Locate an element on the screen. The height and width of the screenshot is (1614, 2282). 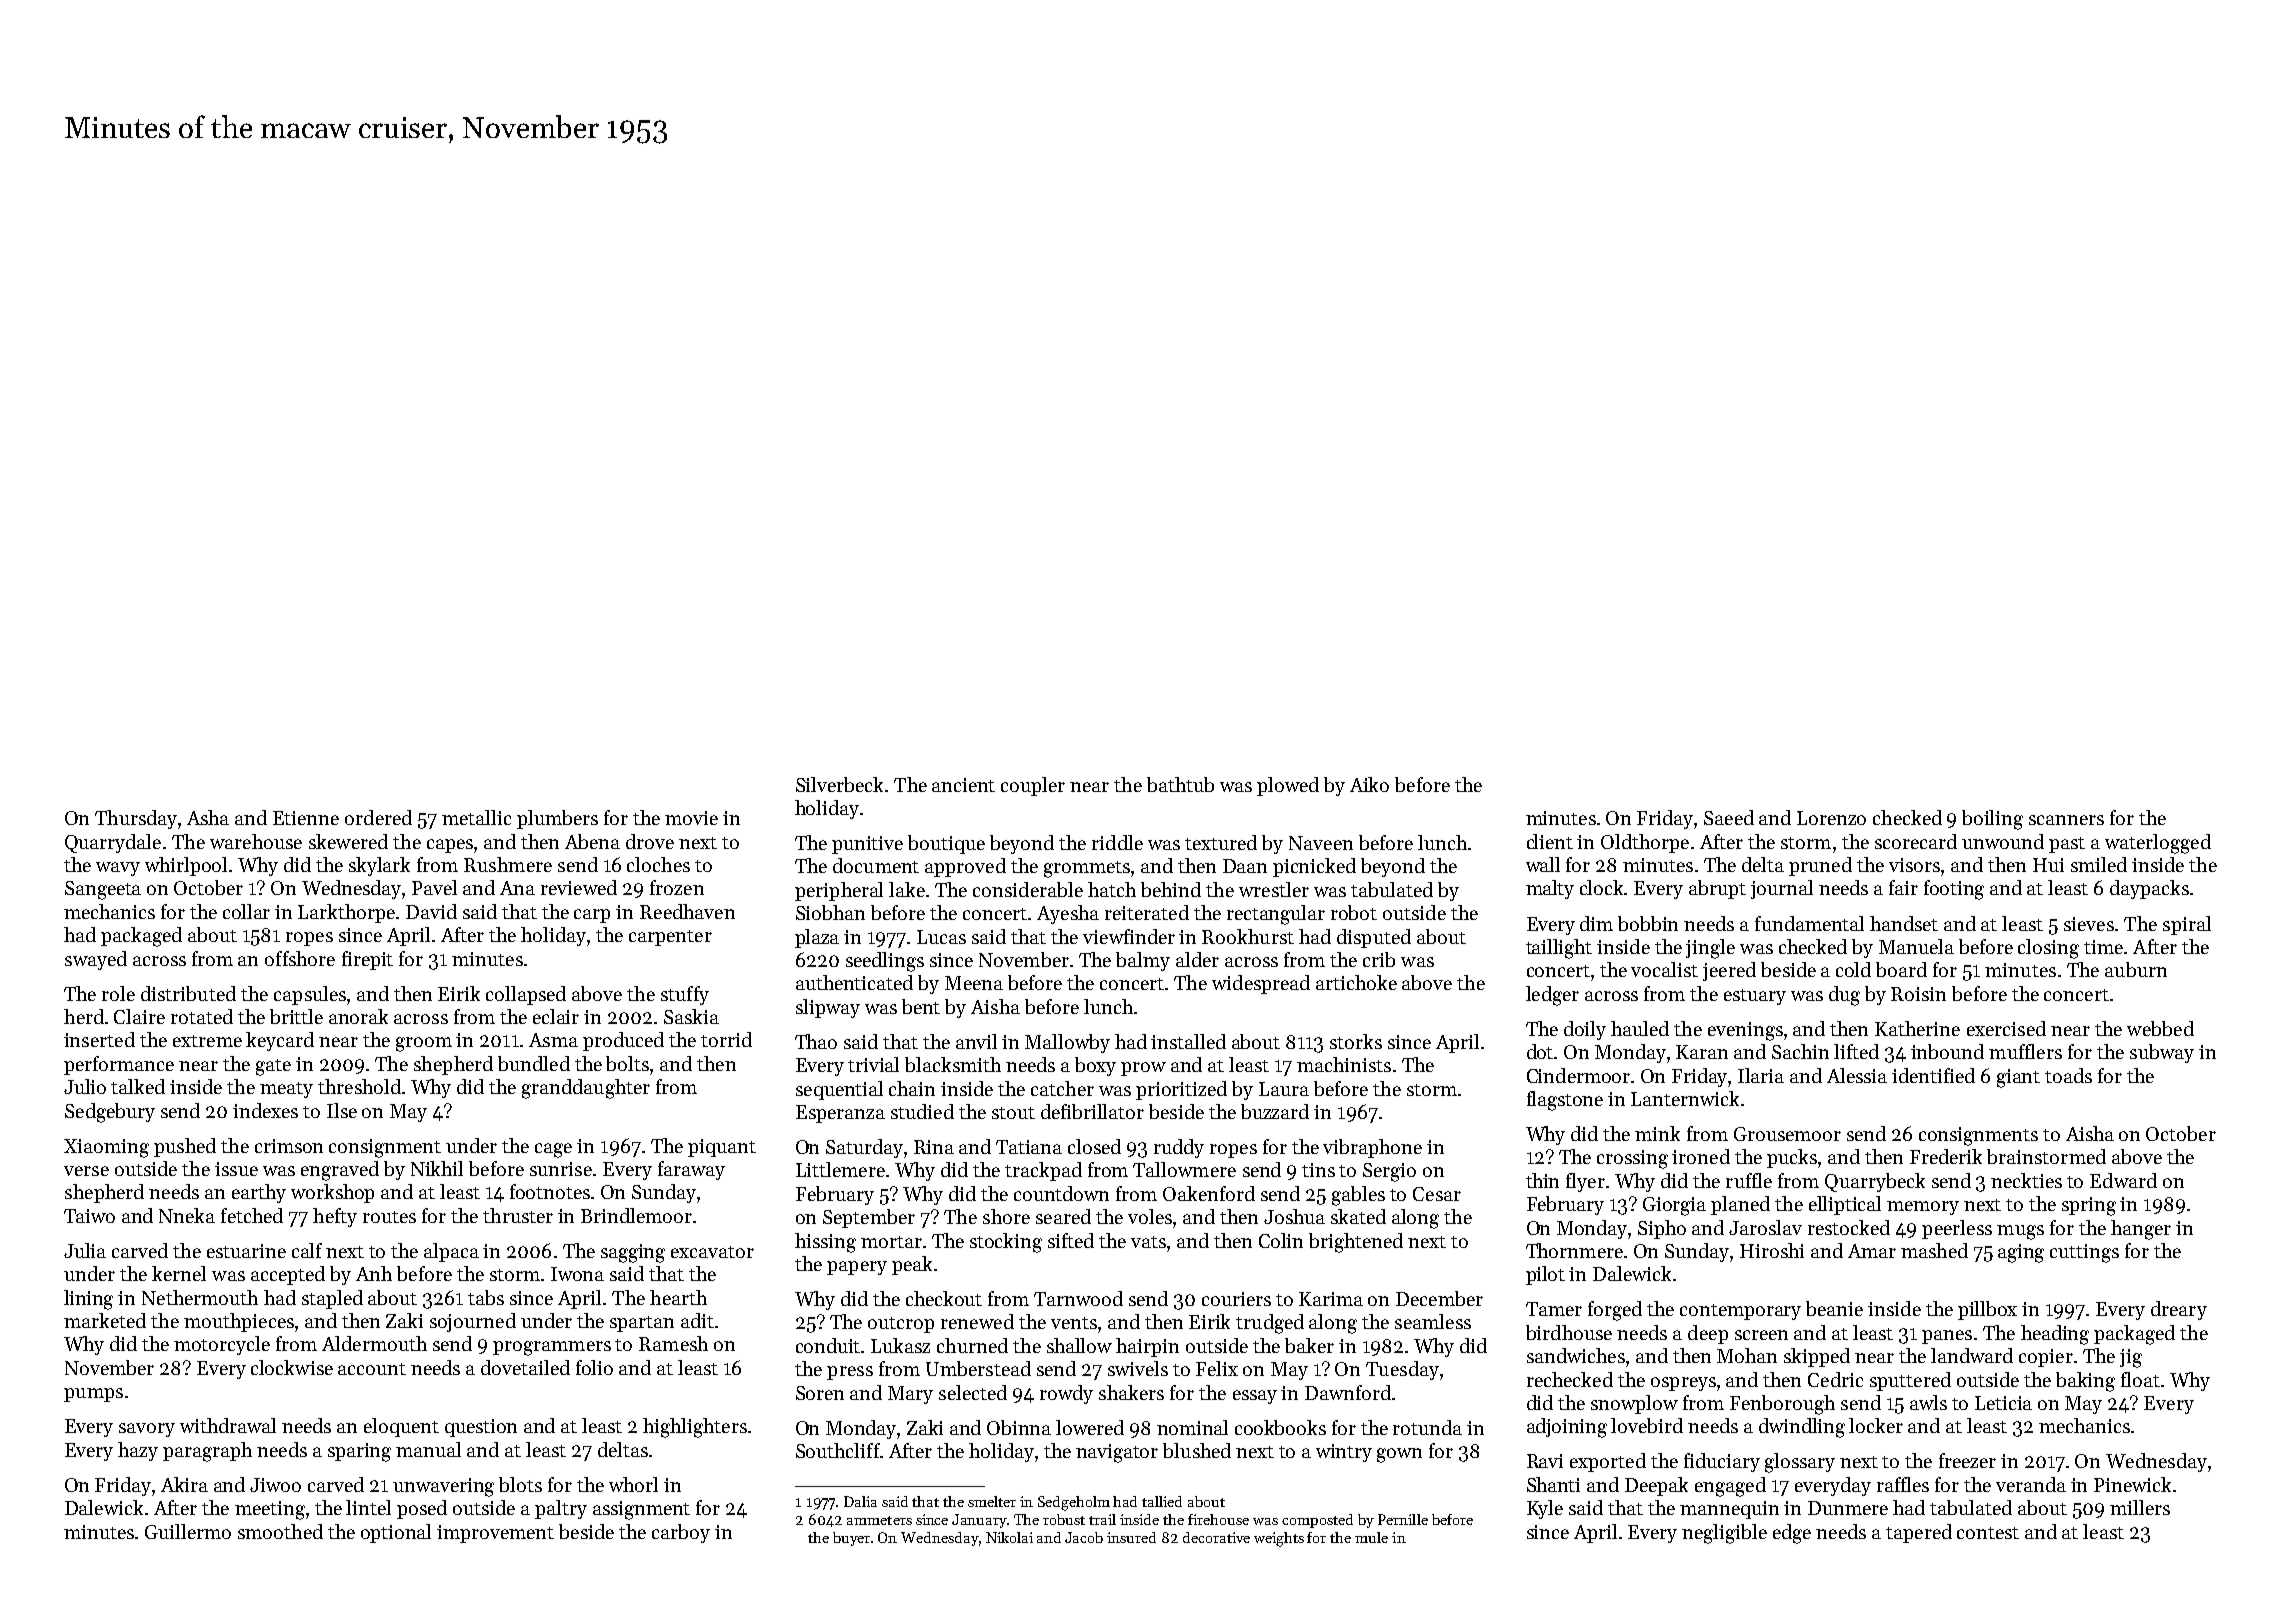
Aiko is located at coordinates (1369, 784).
